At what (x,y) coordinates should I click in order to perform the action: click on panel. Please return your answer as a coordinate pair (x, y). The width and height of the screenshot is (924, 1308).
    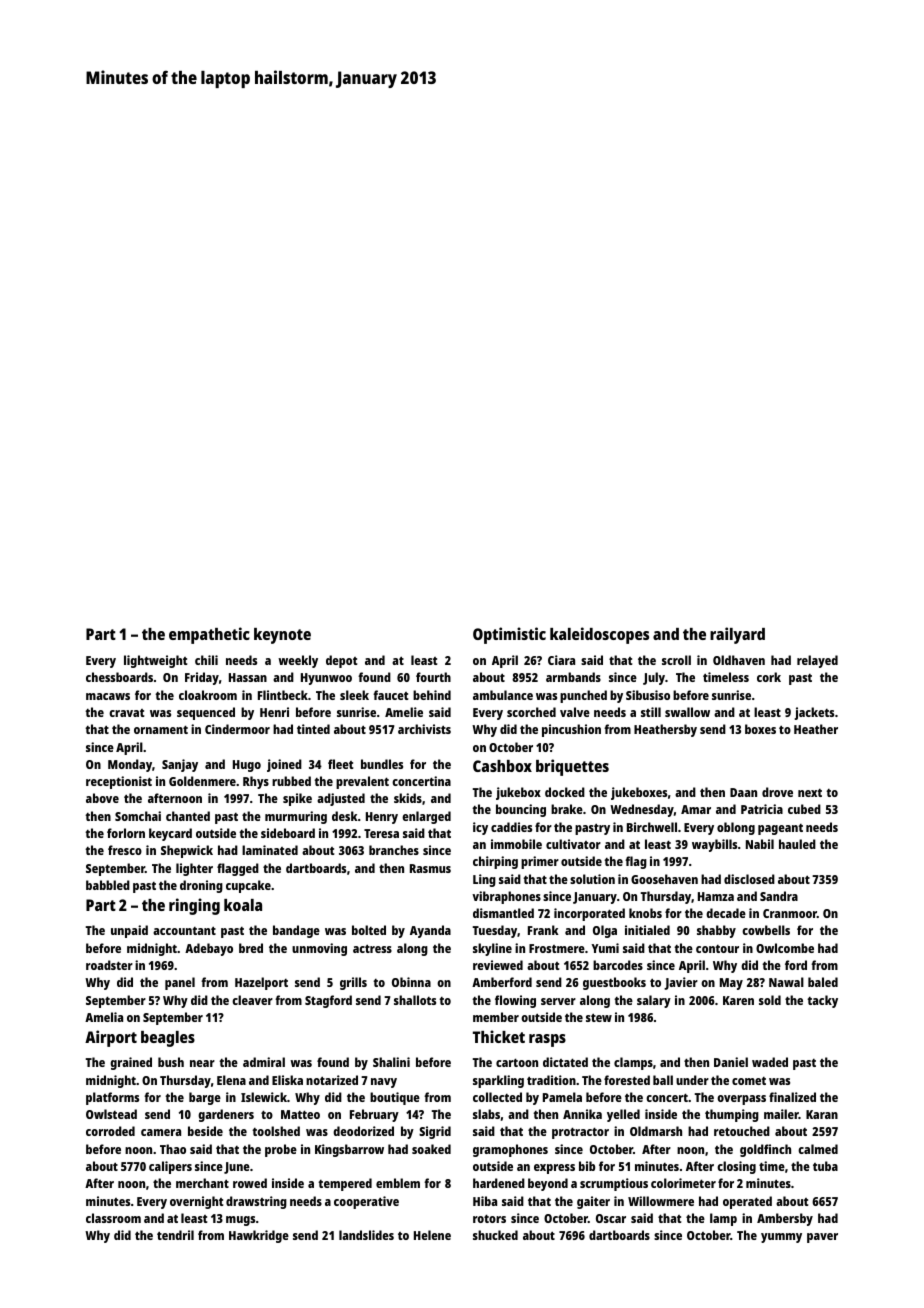
    Looking at the image, I should click on (180, 983).
